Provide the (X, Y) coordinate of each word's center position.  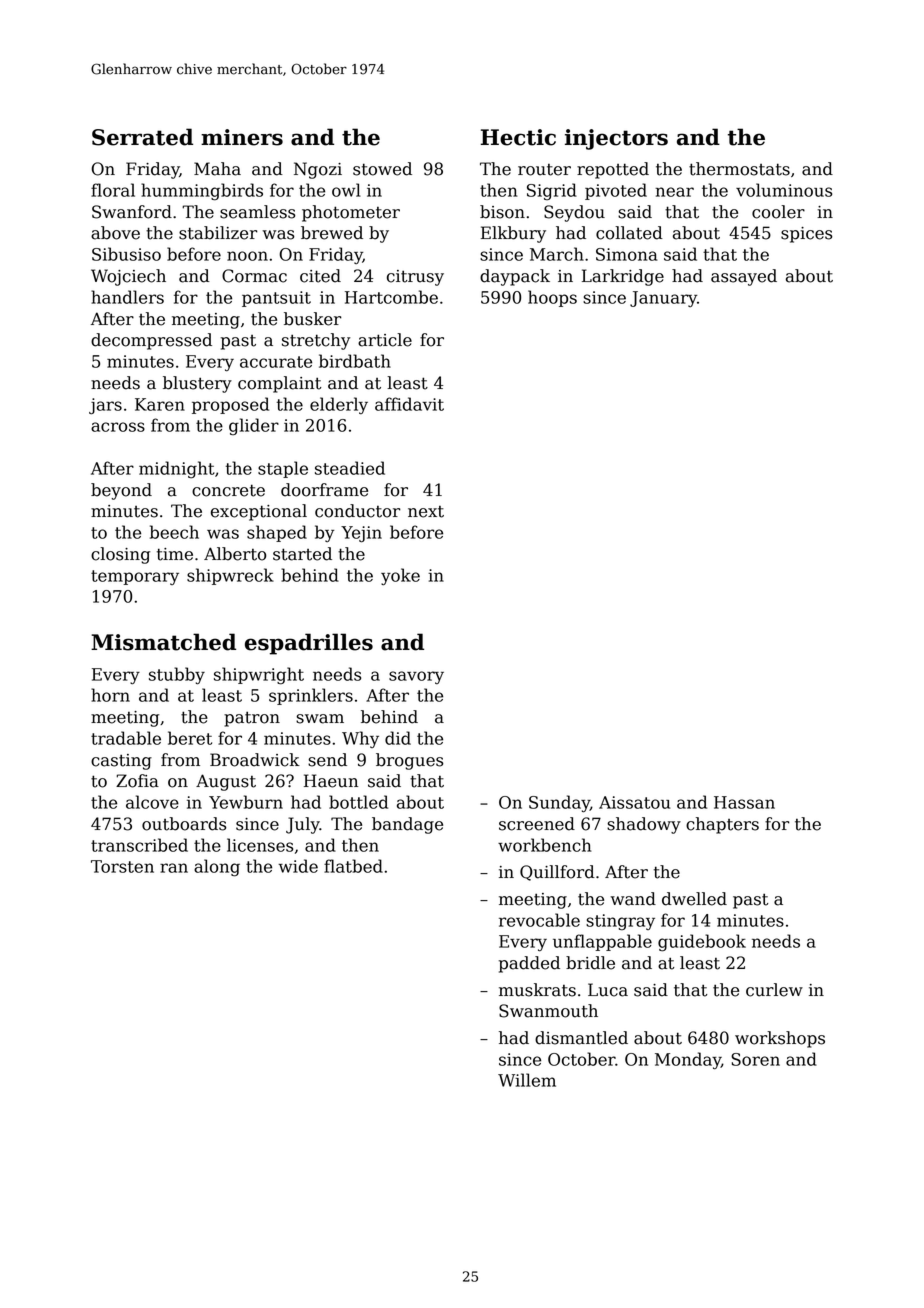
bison (502, 212)
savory (416, 677)
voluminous (784, 190)
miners (242, 137)
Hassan (744, 802)
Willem (527, 1080)
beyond (121, 491)
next (426, 512)
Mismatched (163, 642)
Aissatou (634, 802)
